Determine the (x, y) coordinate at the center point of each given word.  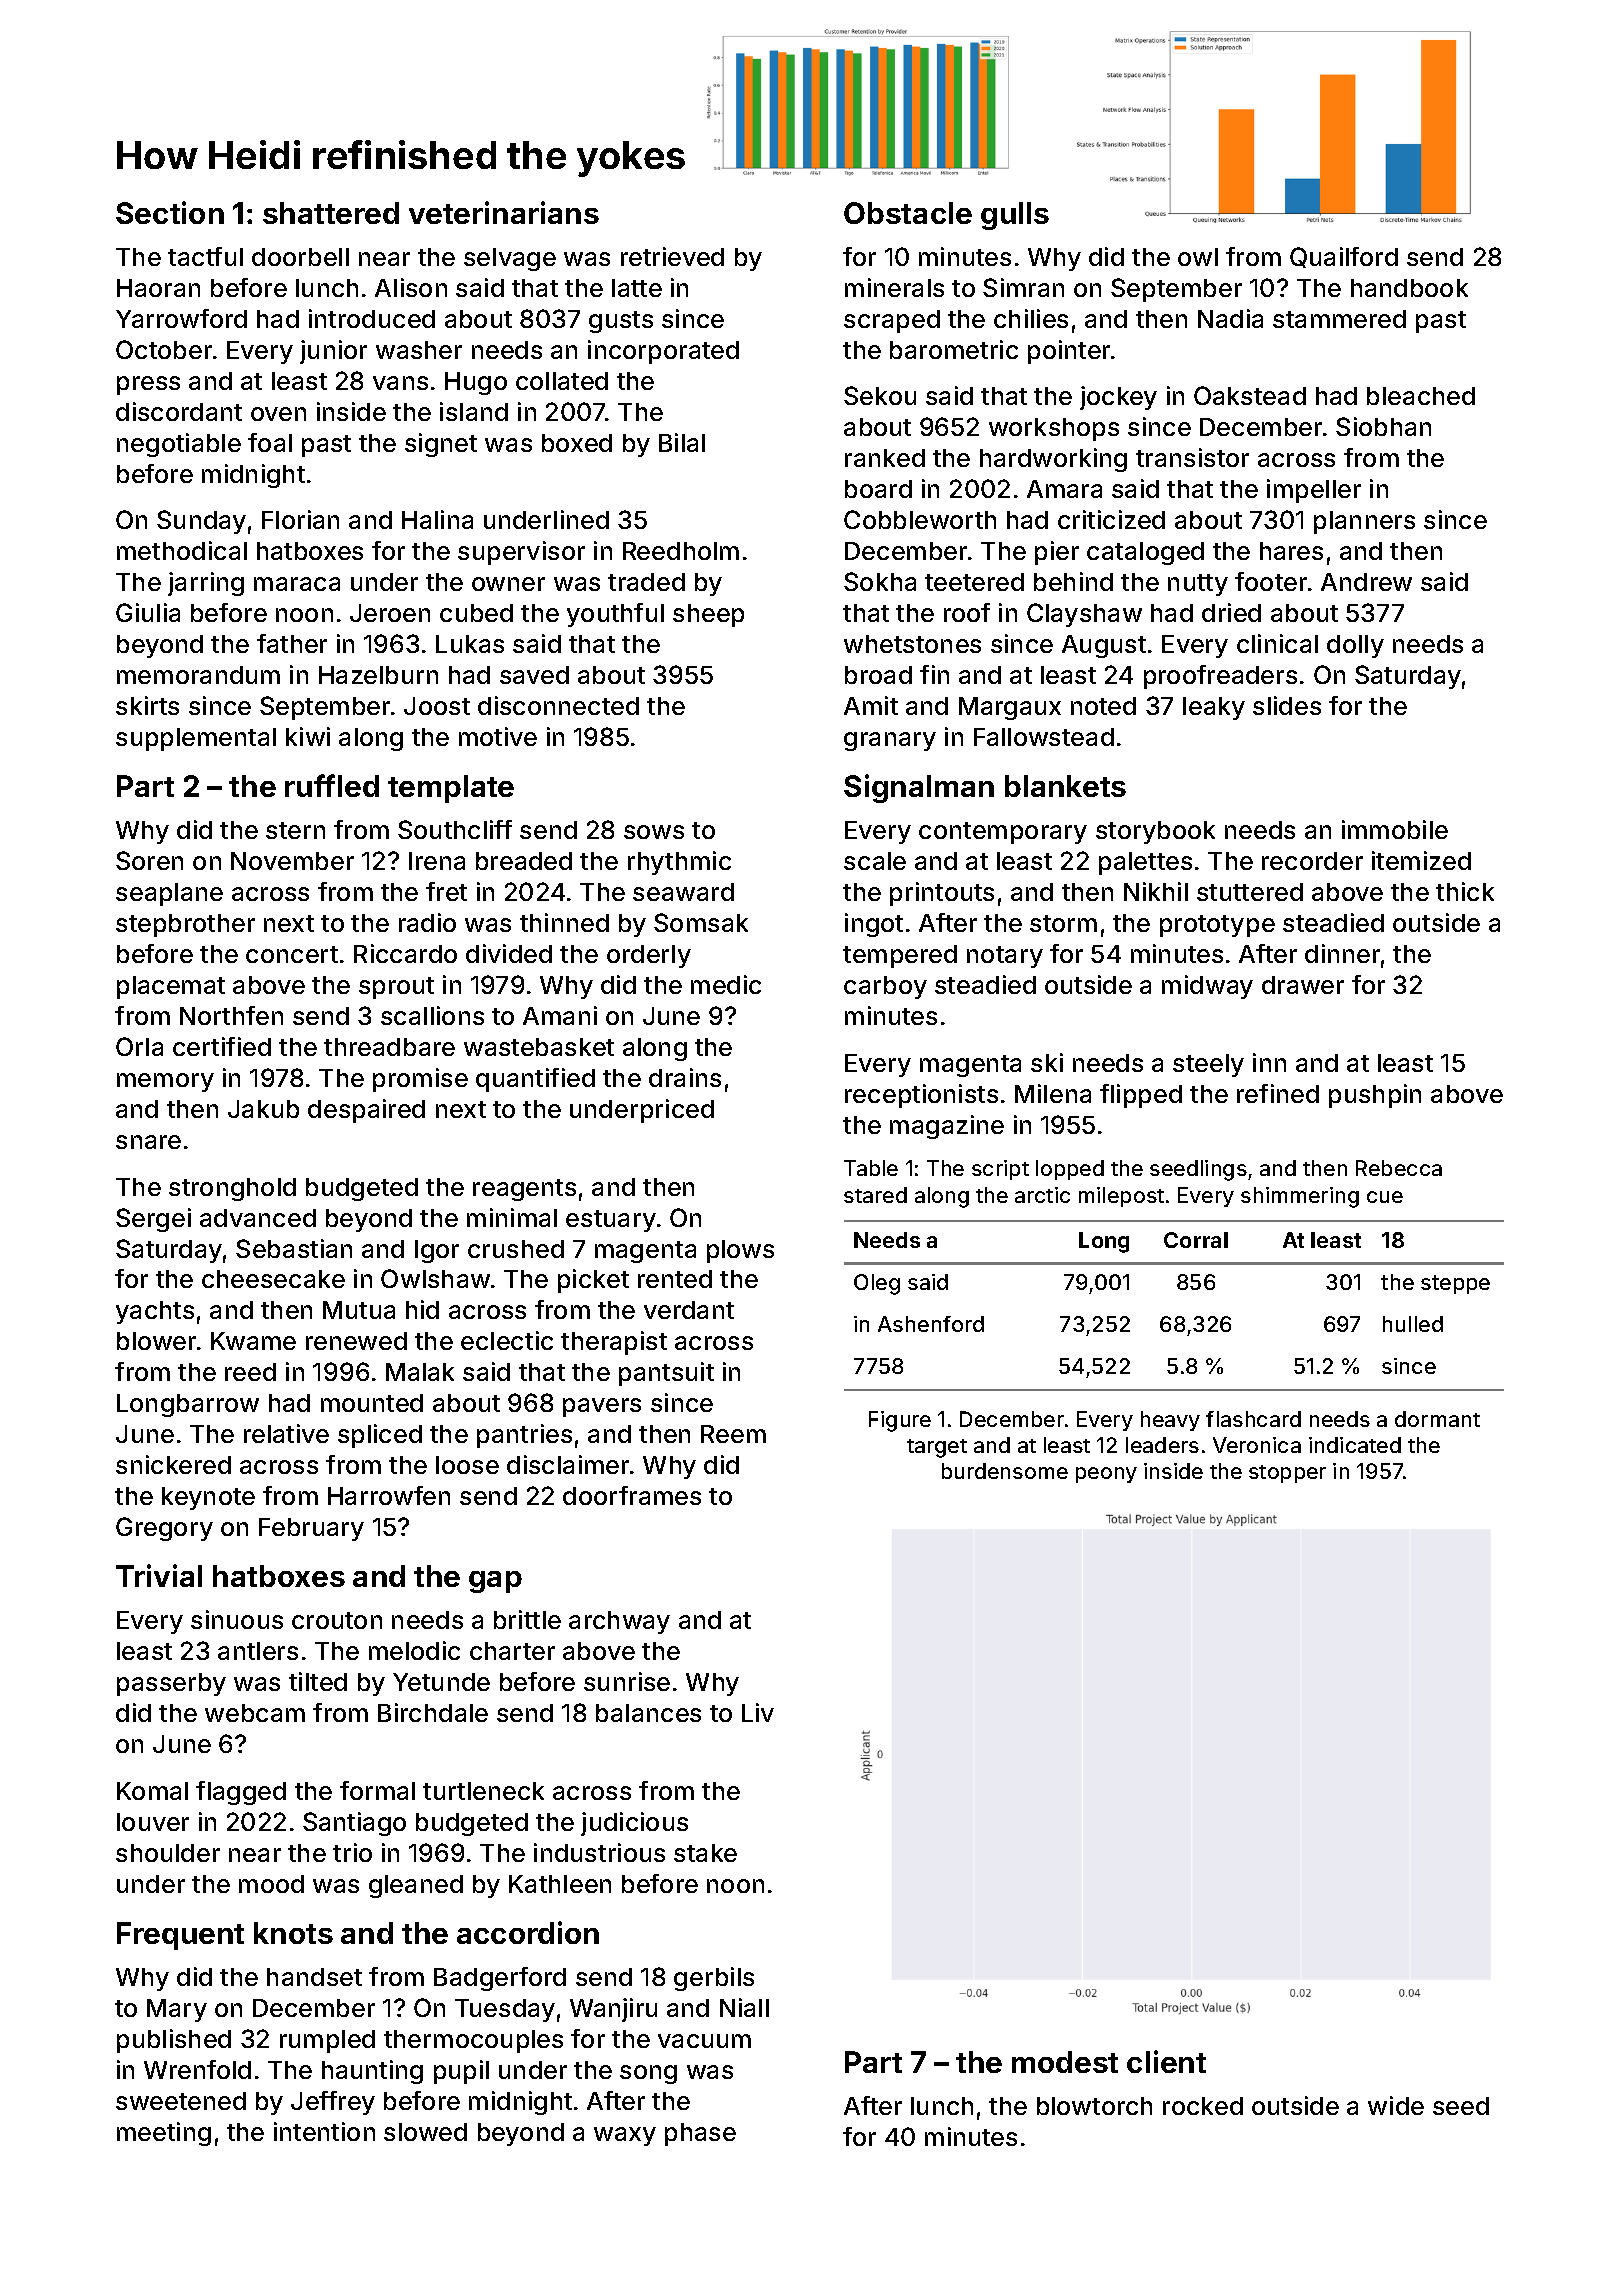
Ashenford (931, 1324)
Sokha (880, 581)
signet (441, 445)
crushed (516, 1249)
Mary (177, 2010)
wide (1396, 2105)
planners (1364, 522)
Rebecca (1399, 1168)
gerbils (714, 1979)
